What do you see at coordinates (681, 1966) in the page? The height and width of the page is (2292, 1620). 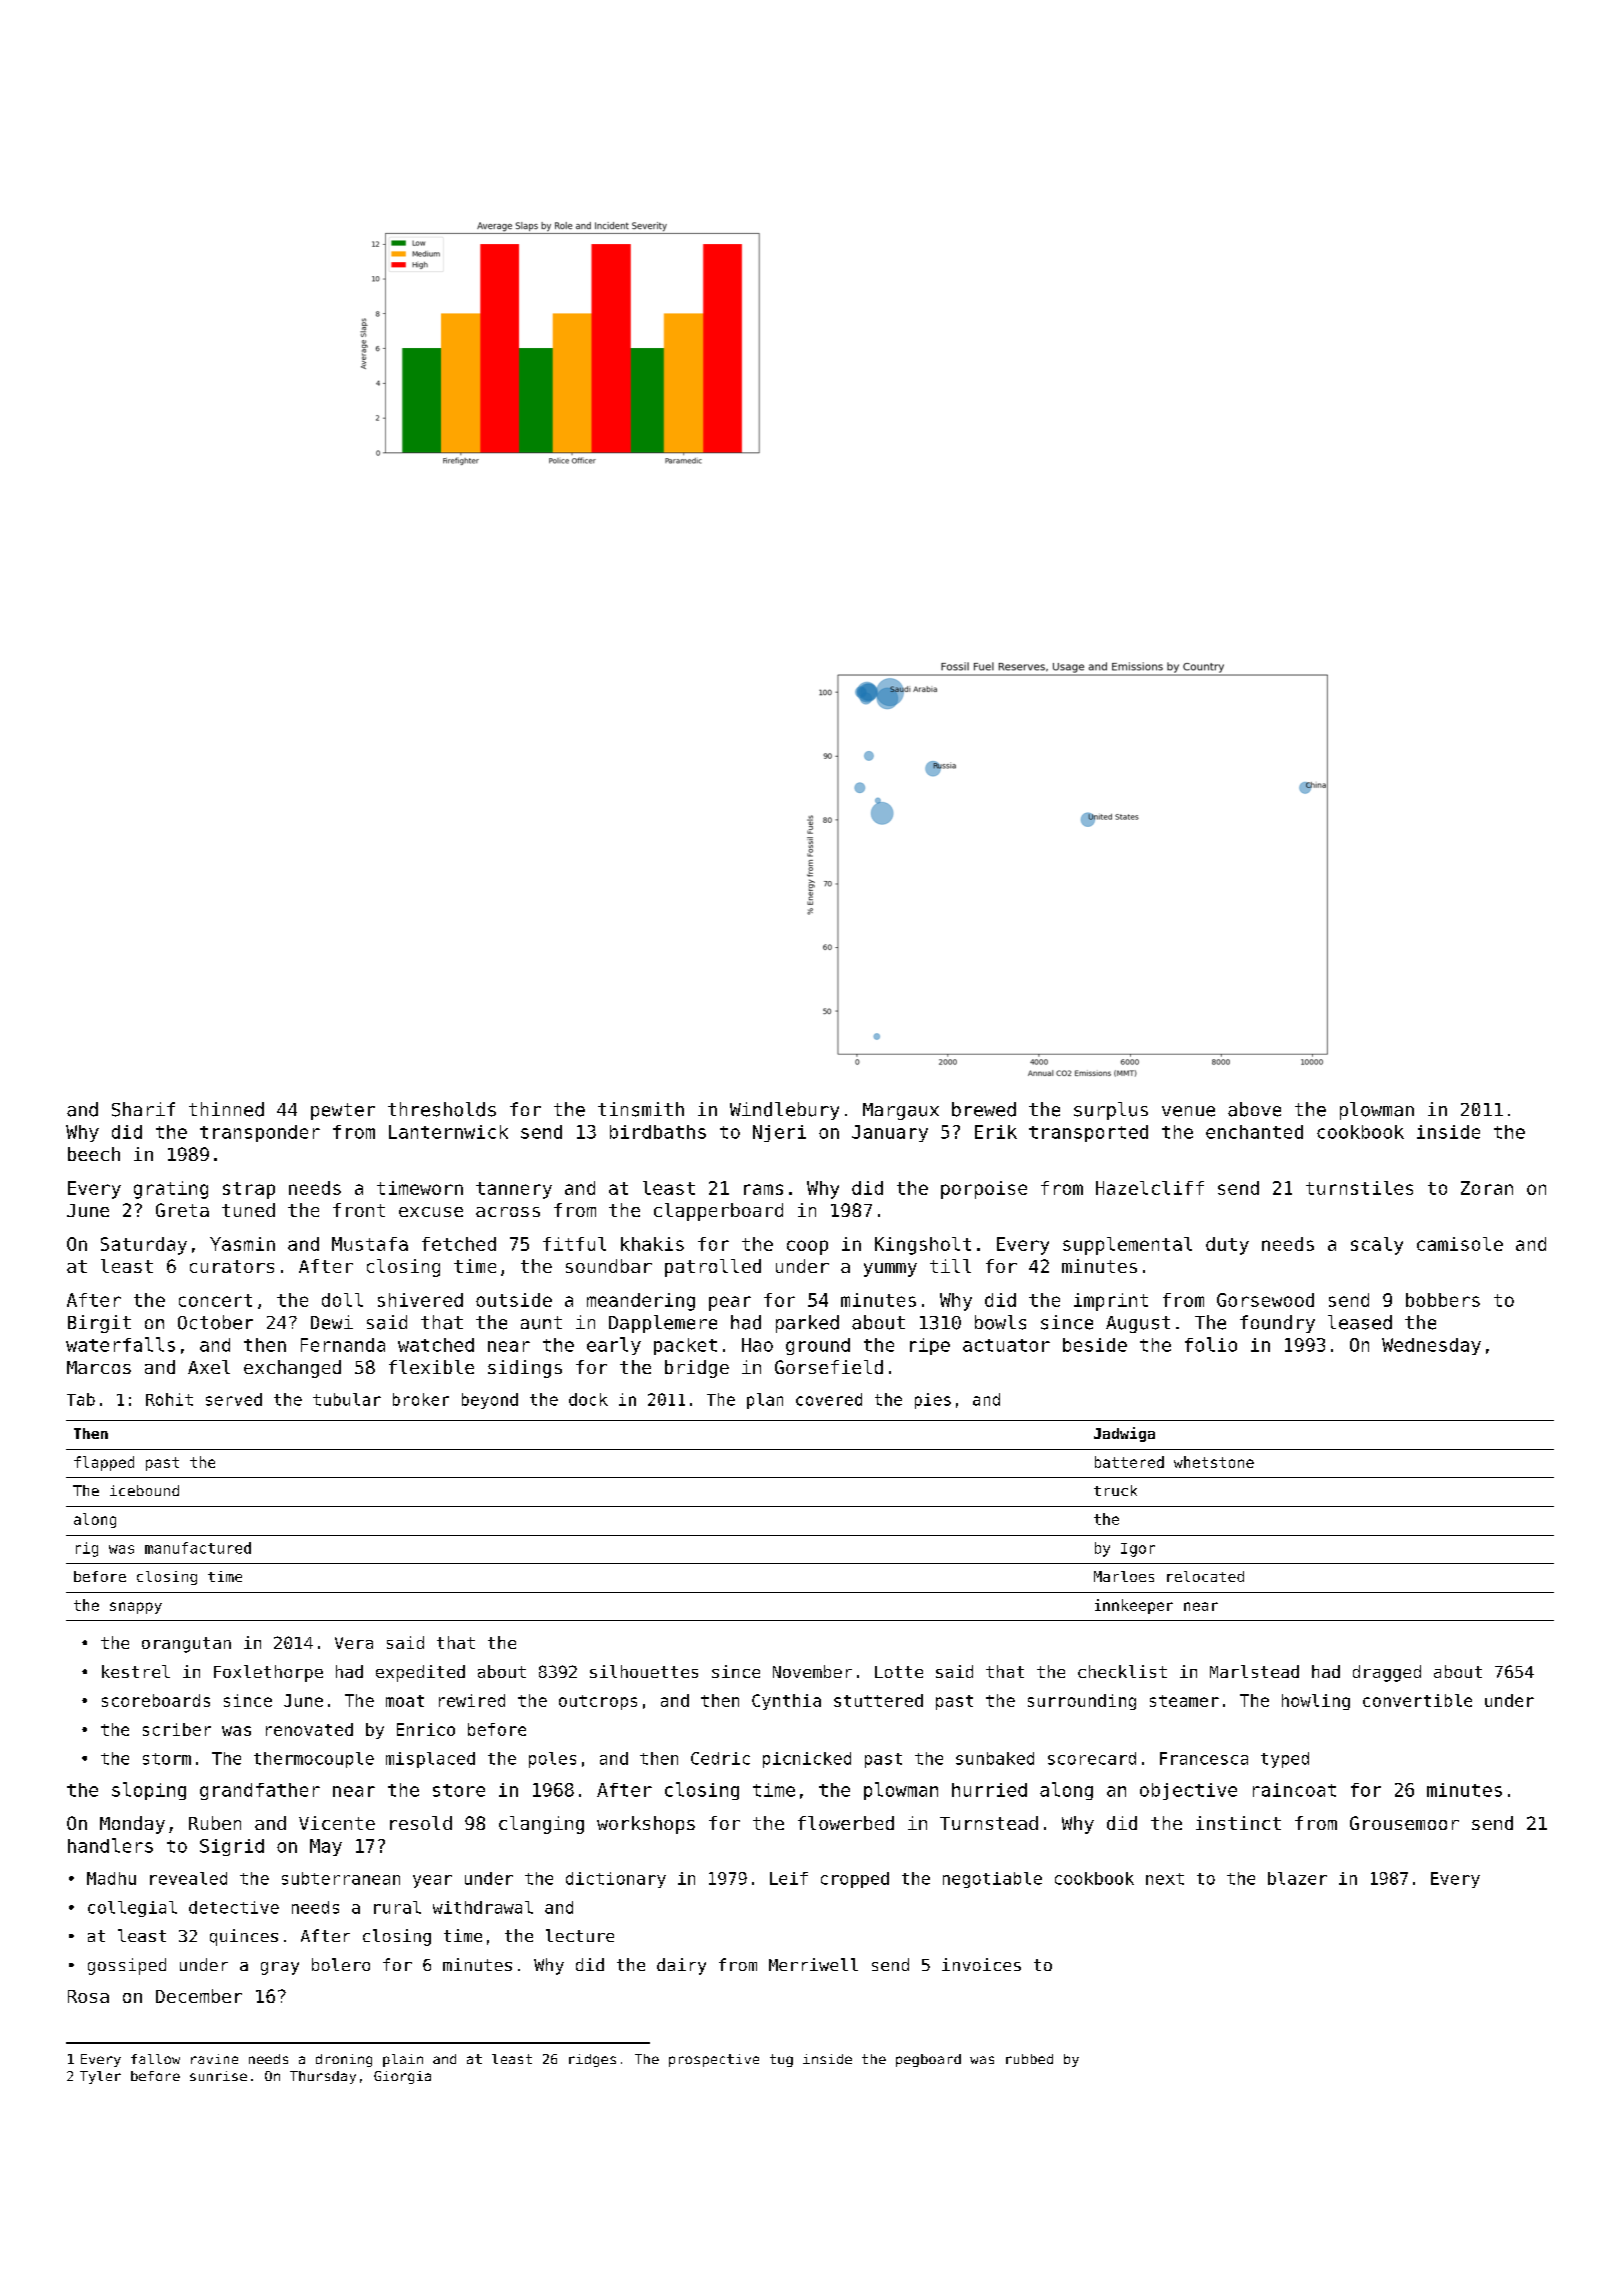 I see `dairy` at bounding box center [681, 1966].
